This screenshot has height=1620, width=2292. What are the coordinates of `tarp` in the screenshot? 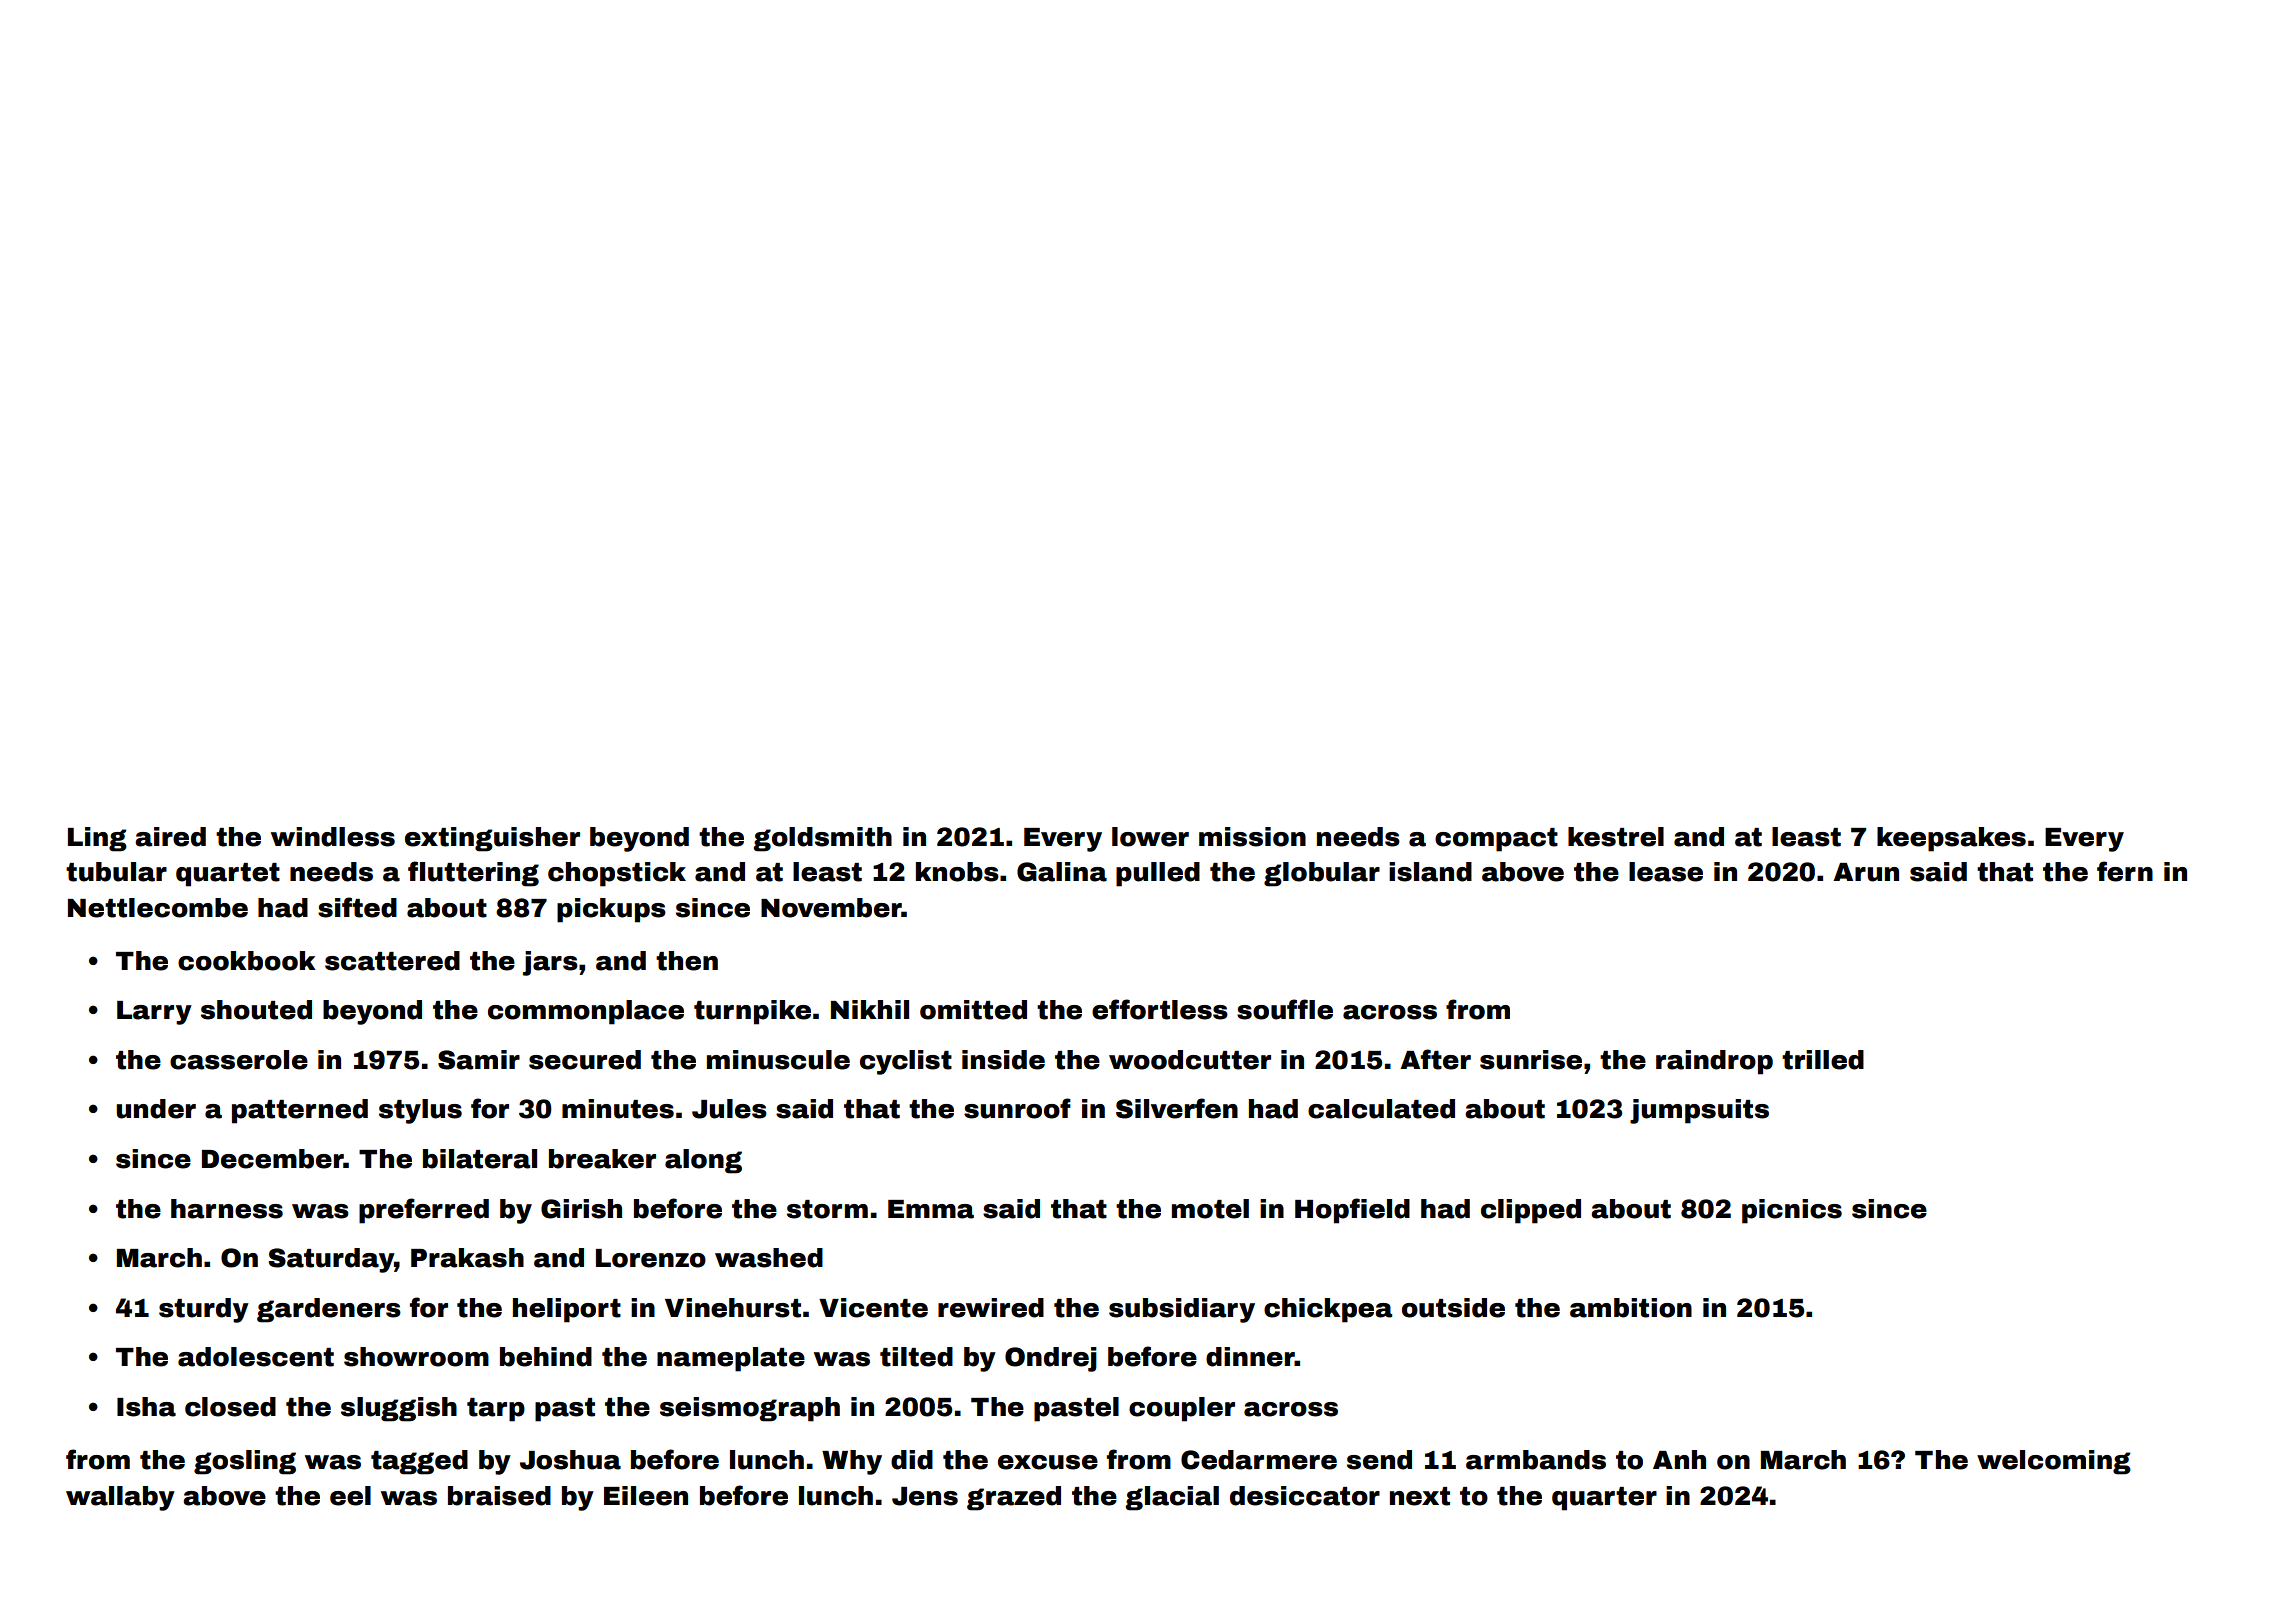 It's located at (496, 1410).
